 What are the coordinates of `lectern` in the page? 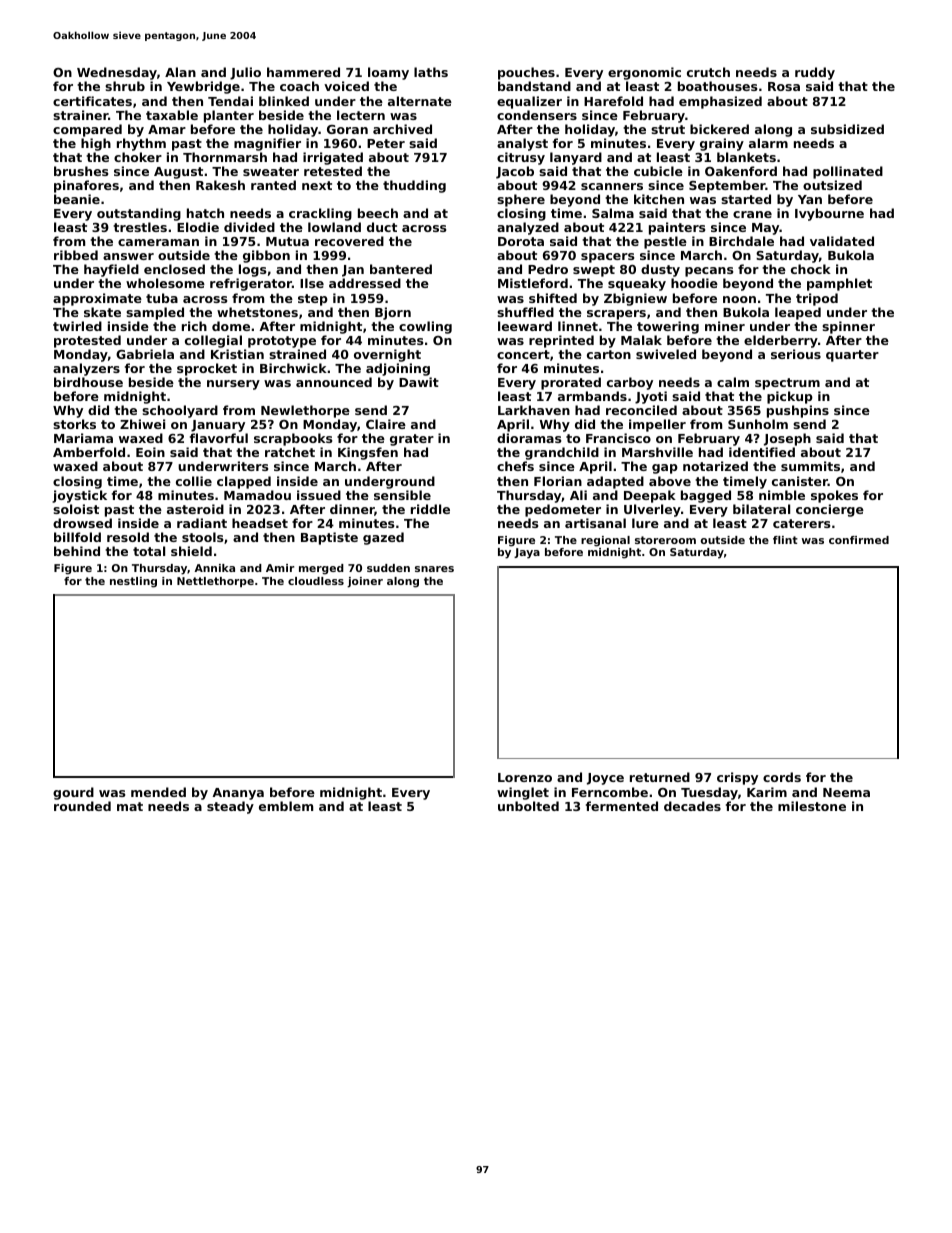 It's located at (361, 115).
